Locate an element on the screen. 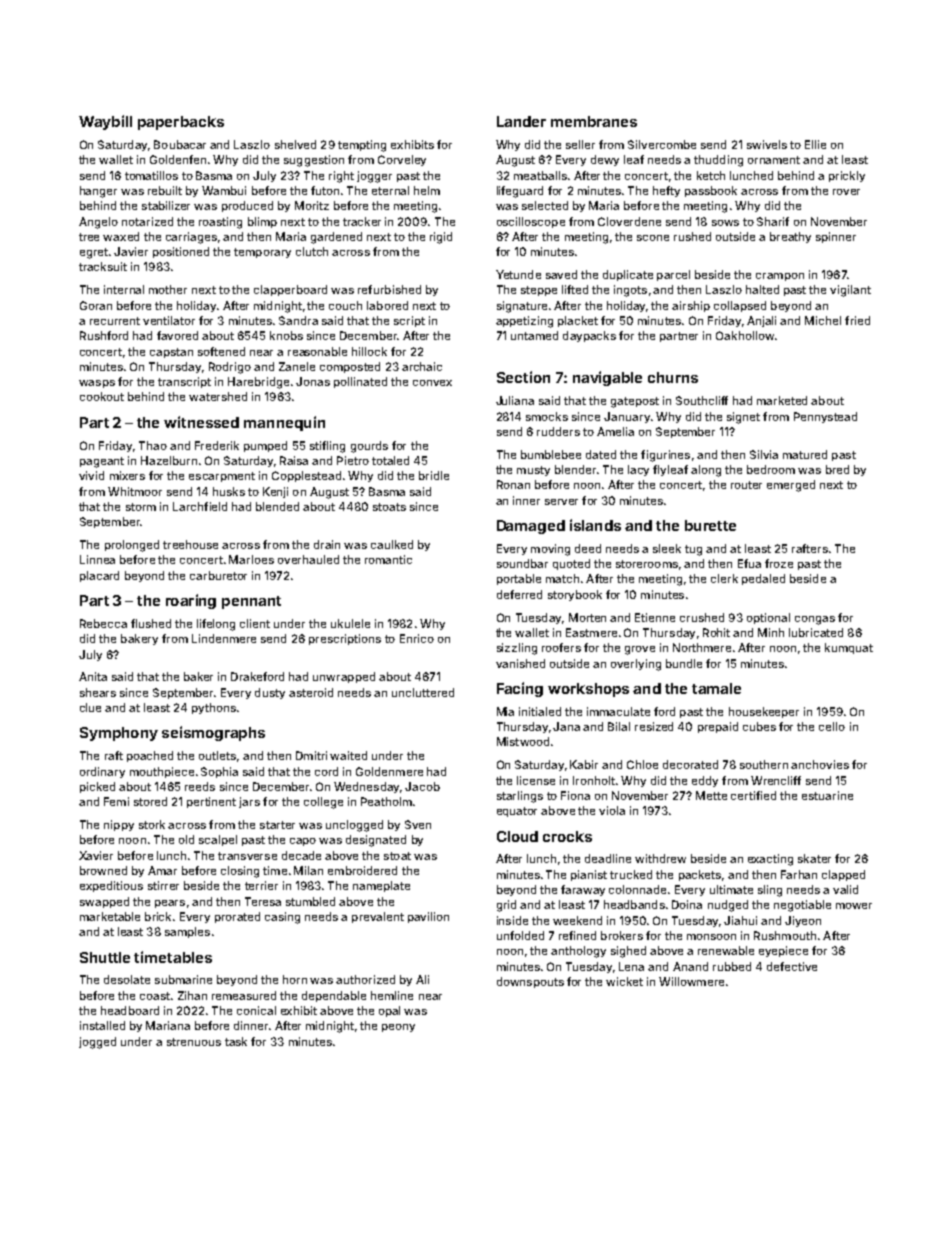  jogged is located at coordinates (97, 1043).
